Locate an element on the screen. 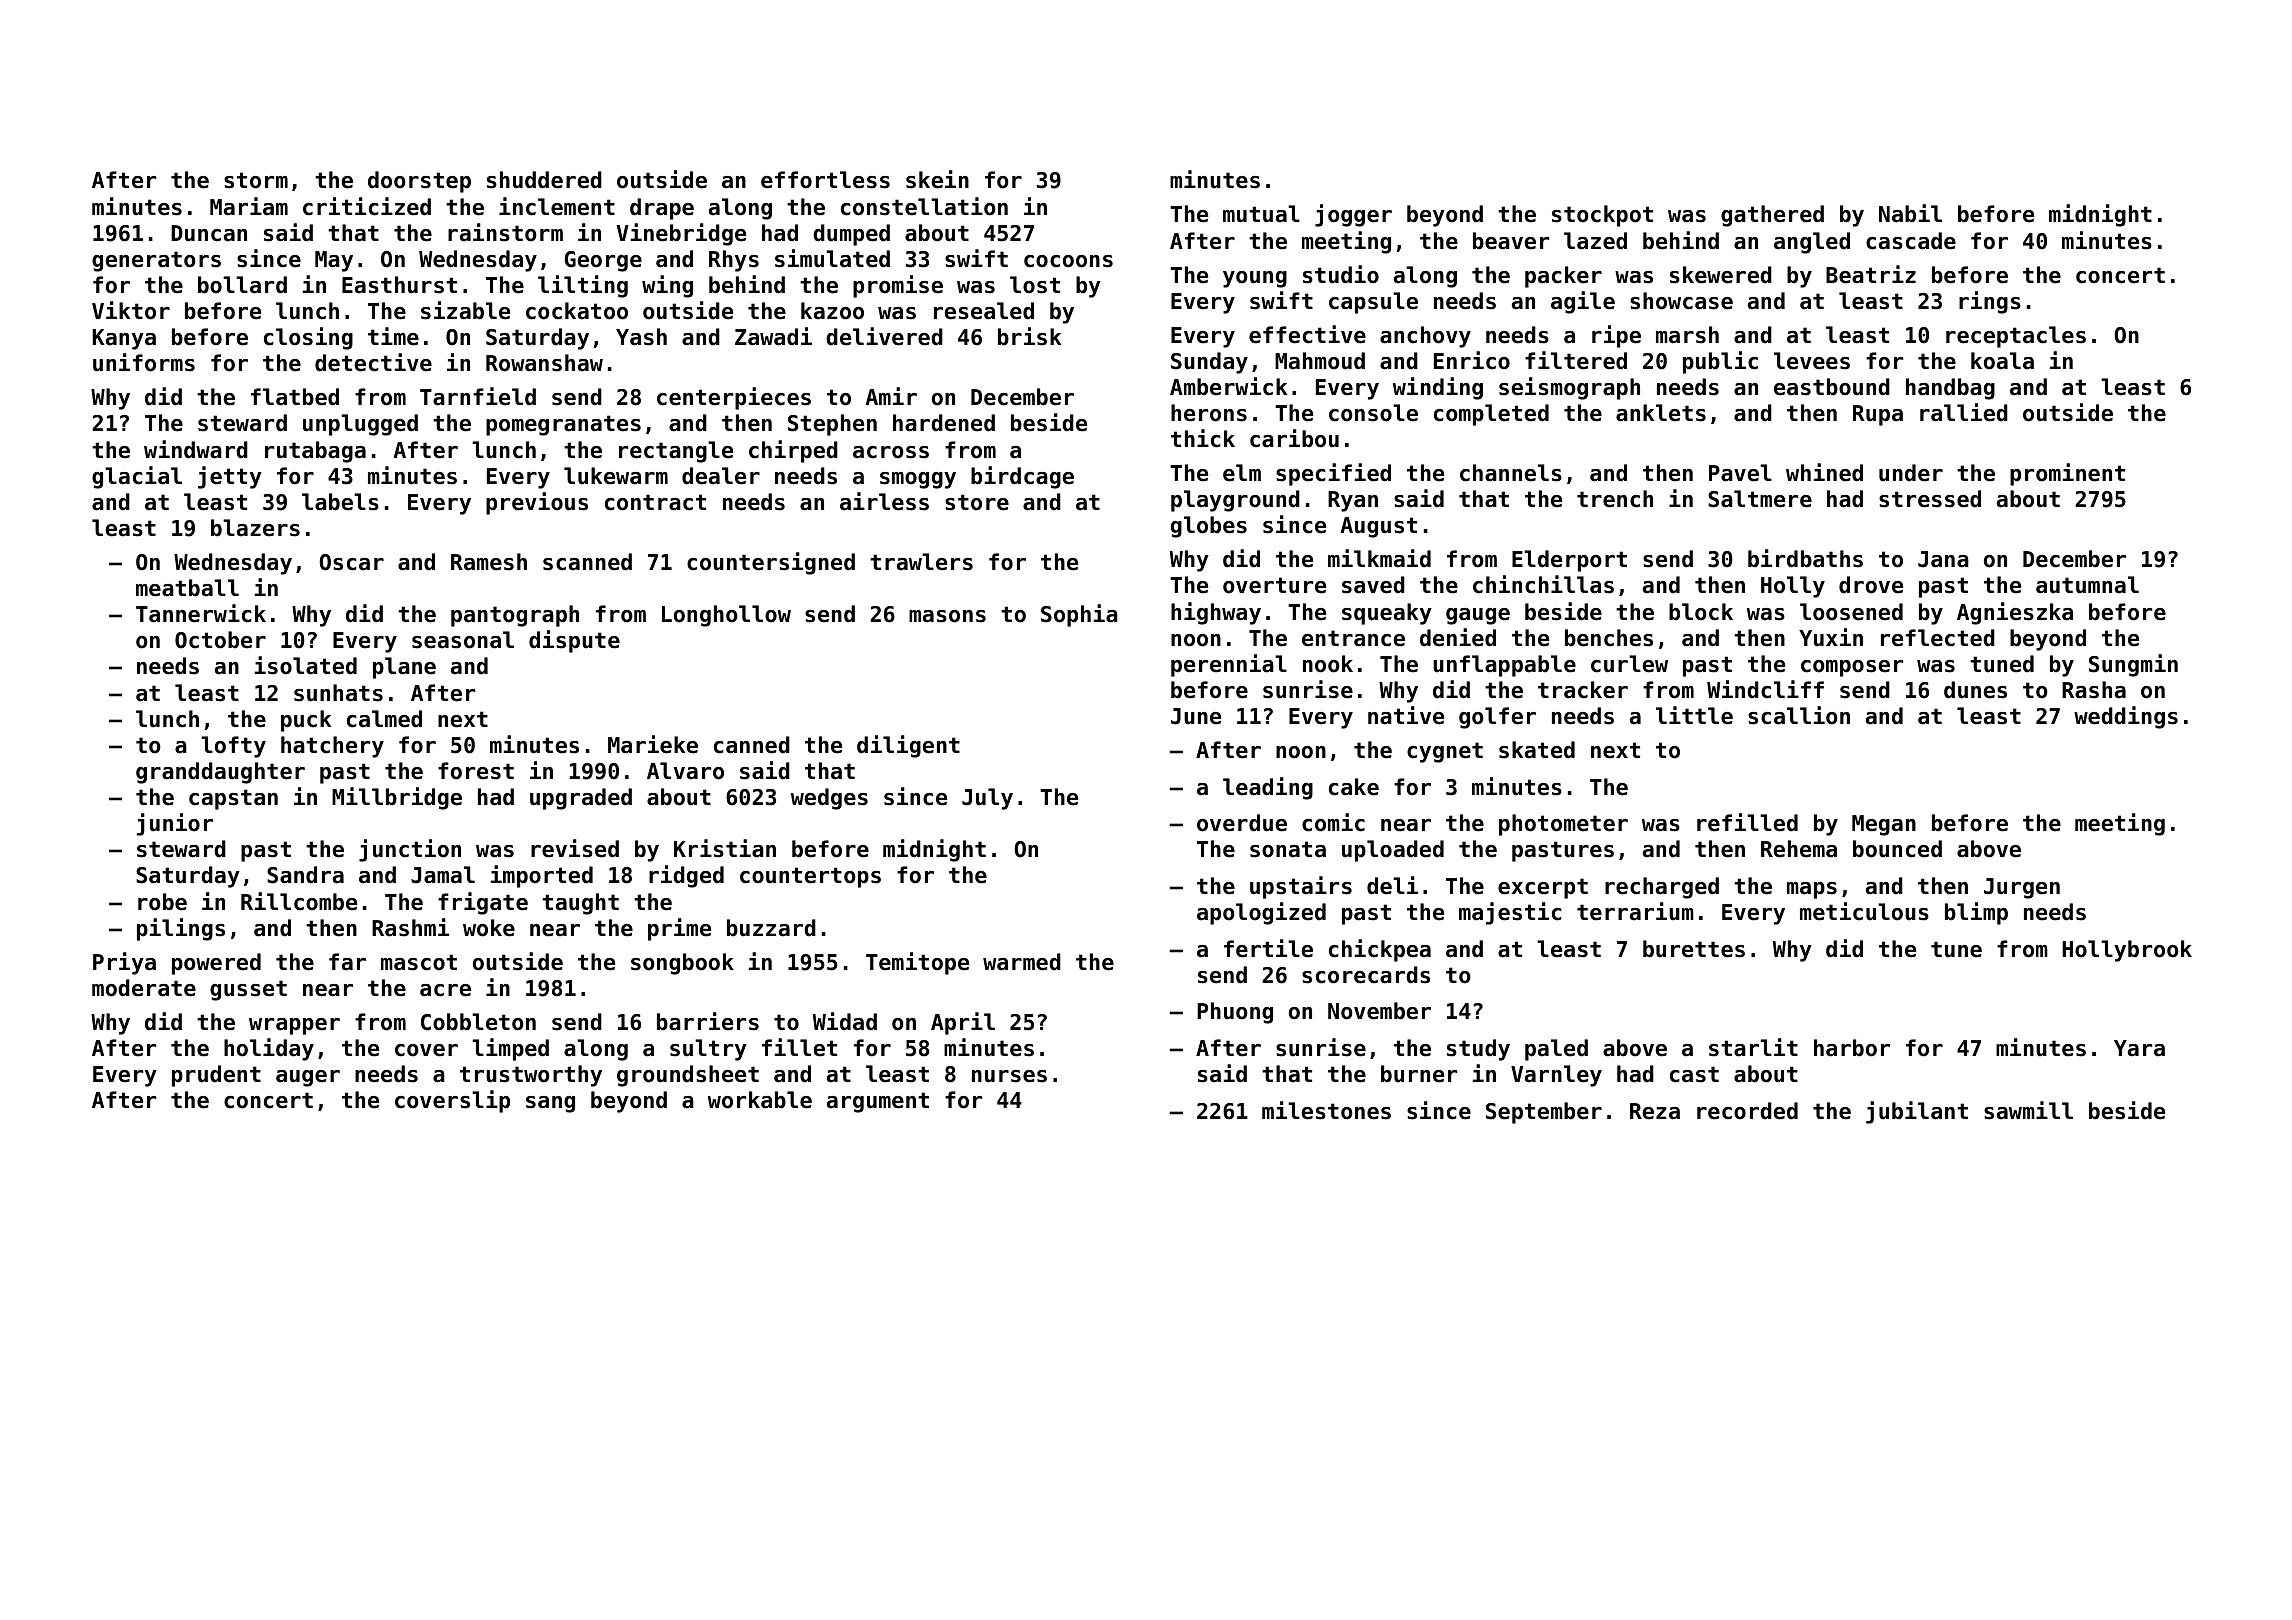  rectangle is located at coordinates (676, 452).
